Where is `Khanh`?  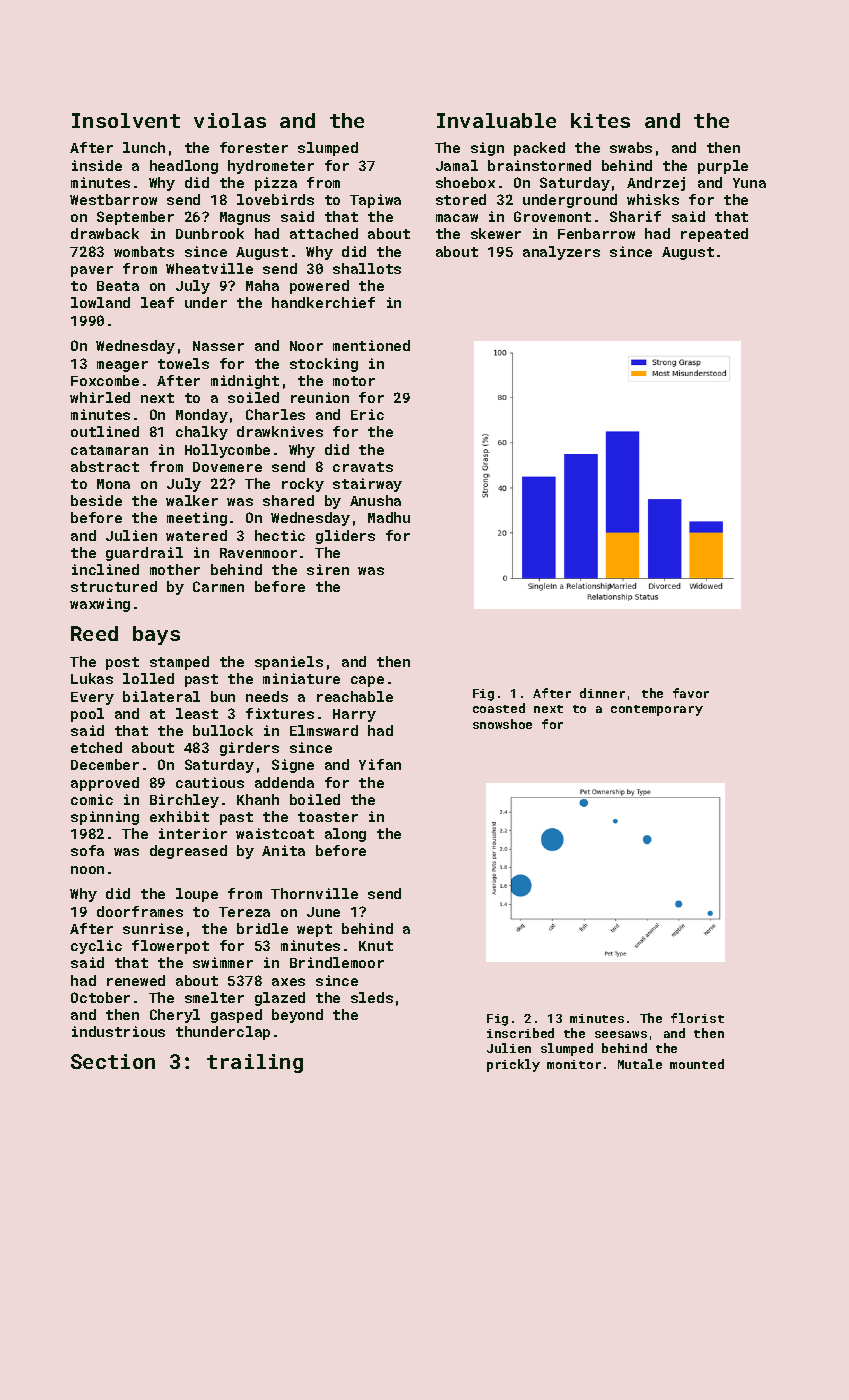 Khanh is located at coordinates (258, 799).
